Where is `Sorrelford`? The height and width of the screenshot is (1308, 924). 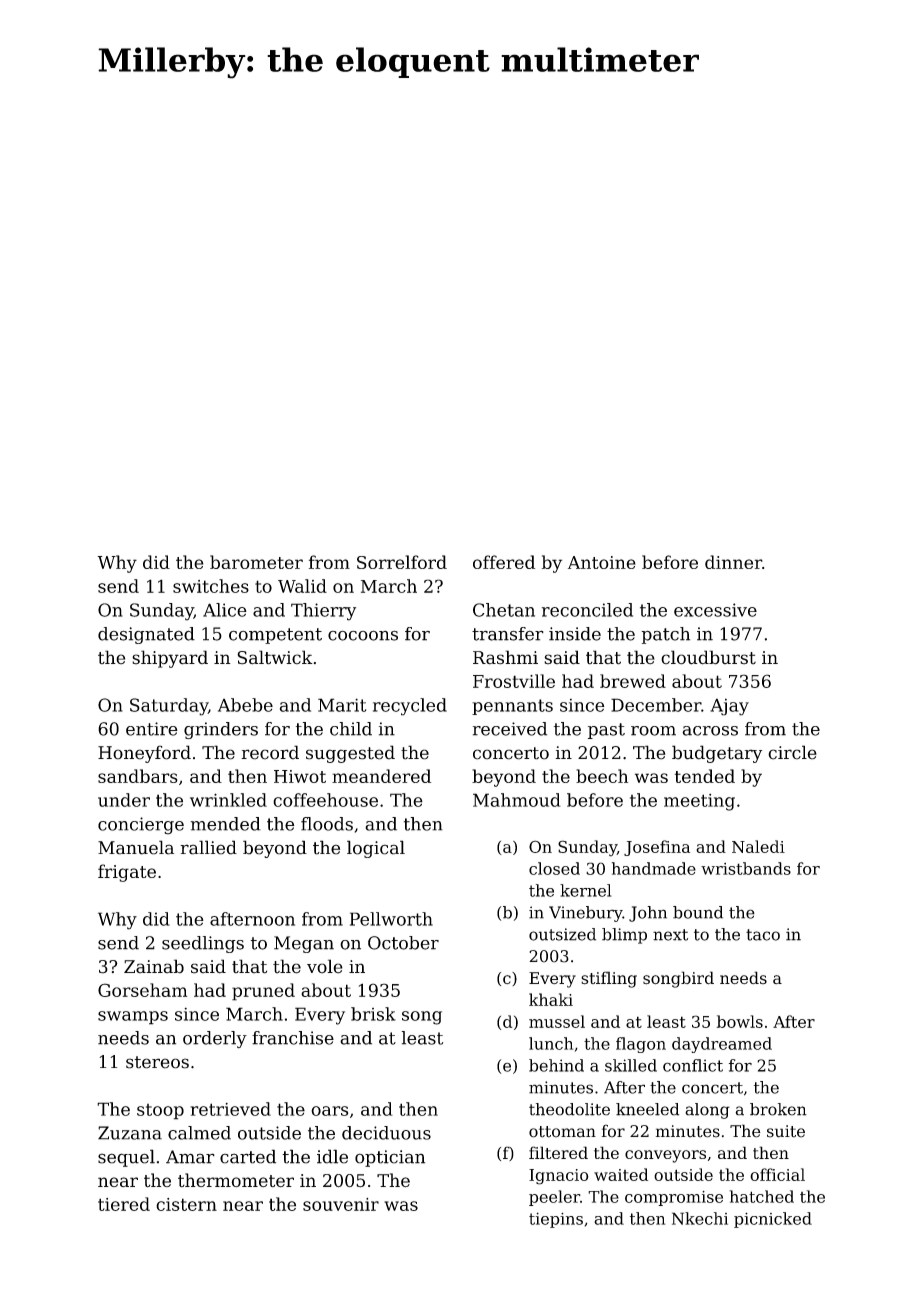
Sorrelford is located at coordinates (402, 562).
